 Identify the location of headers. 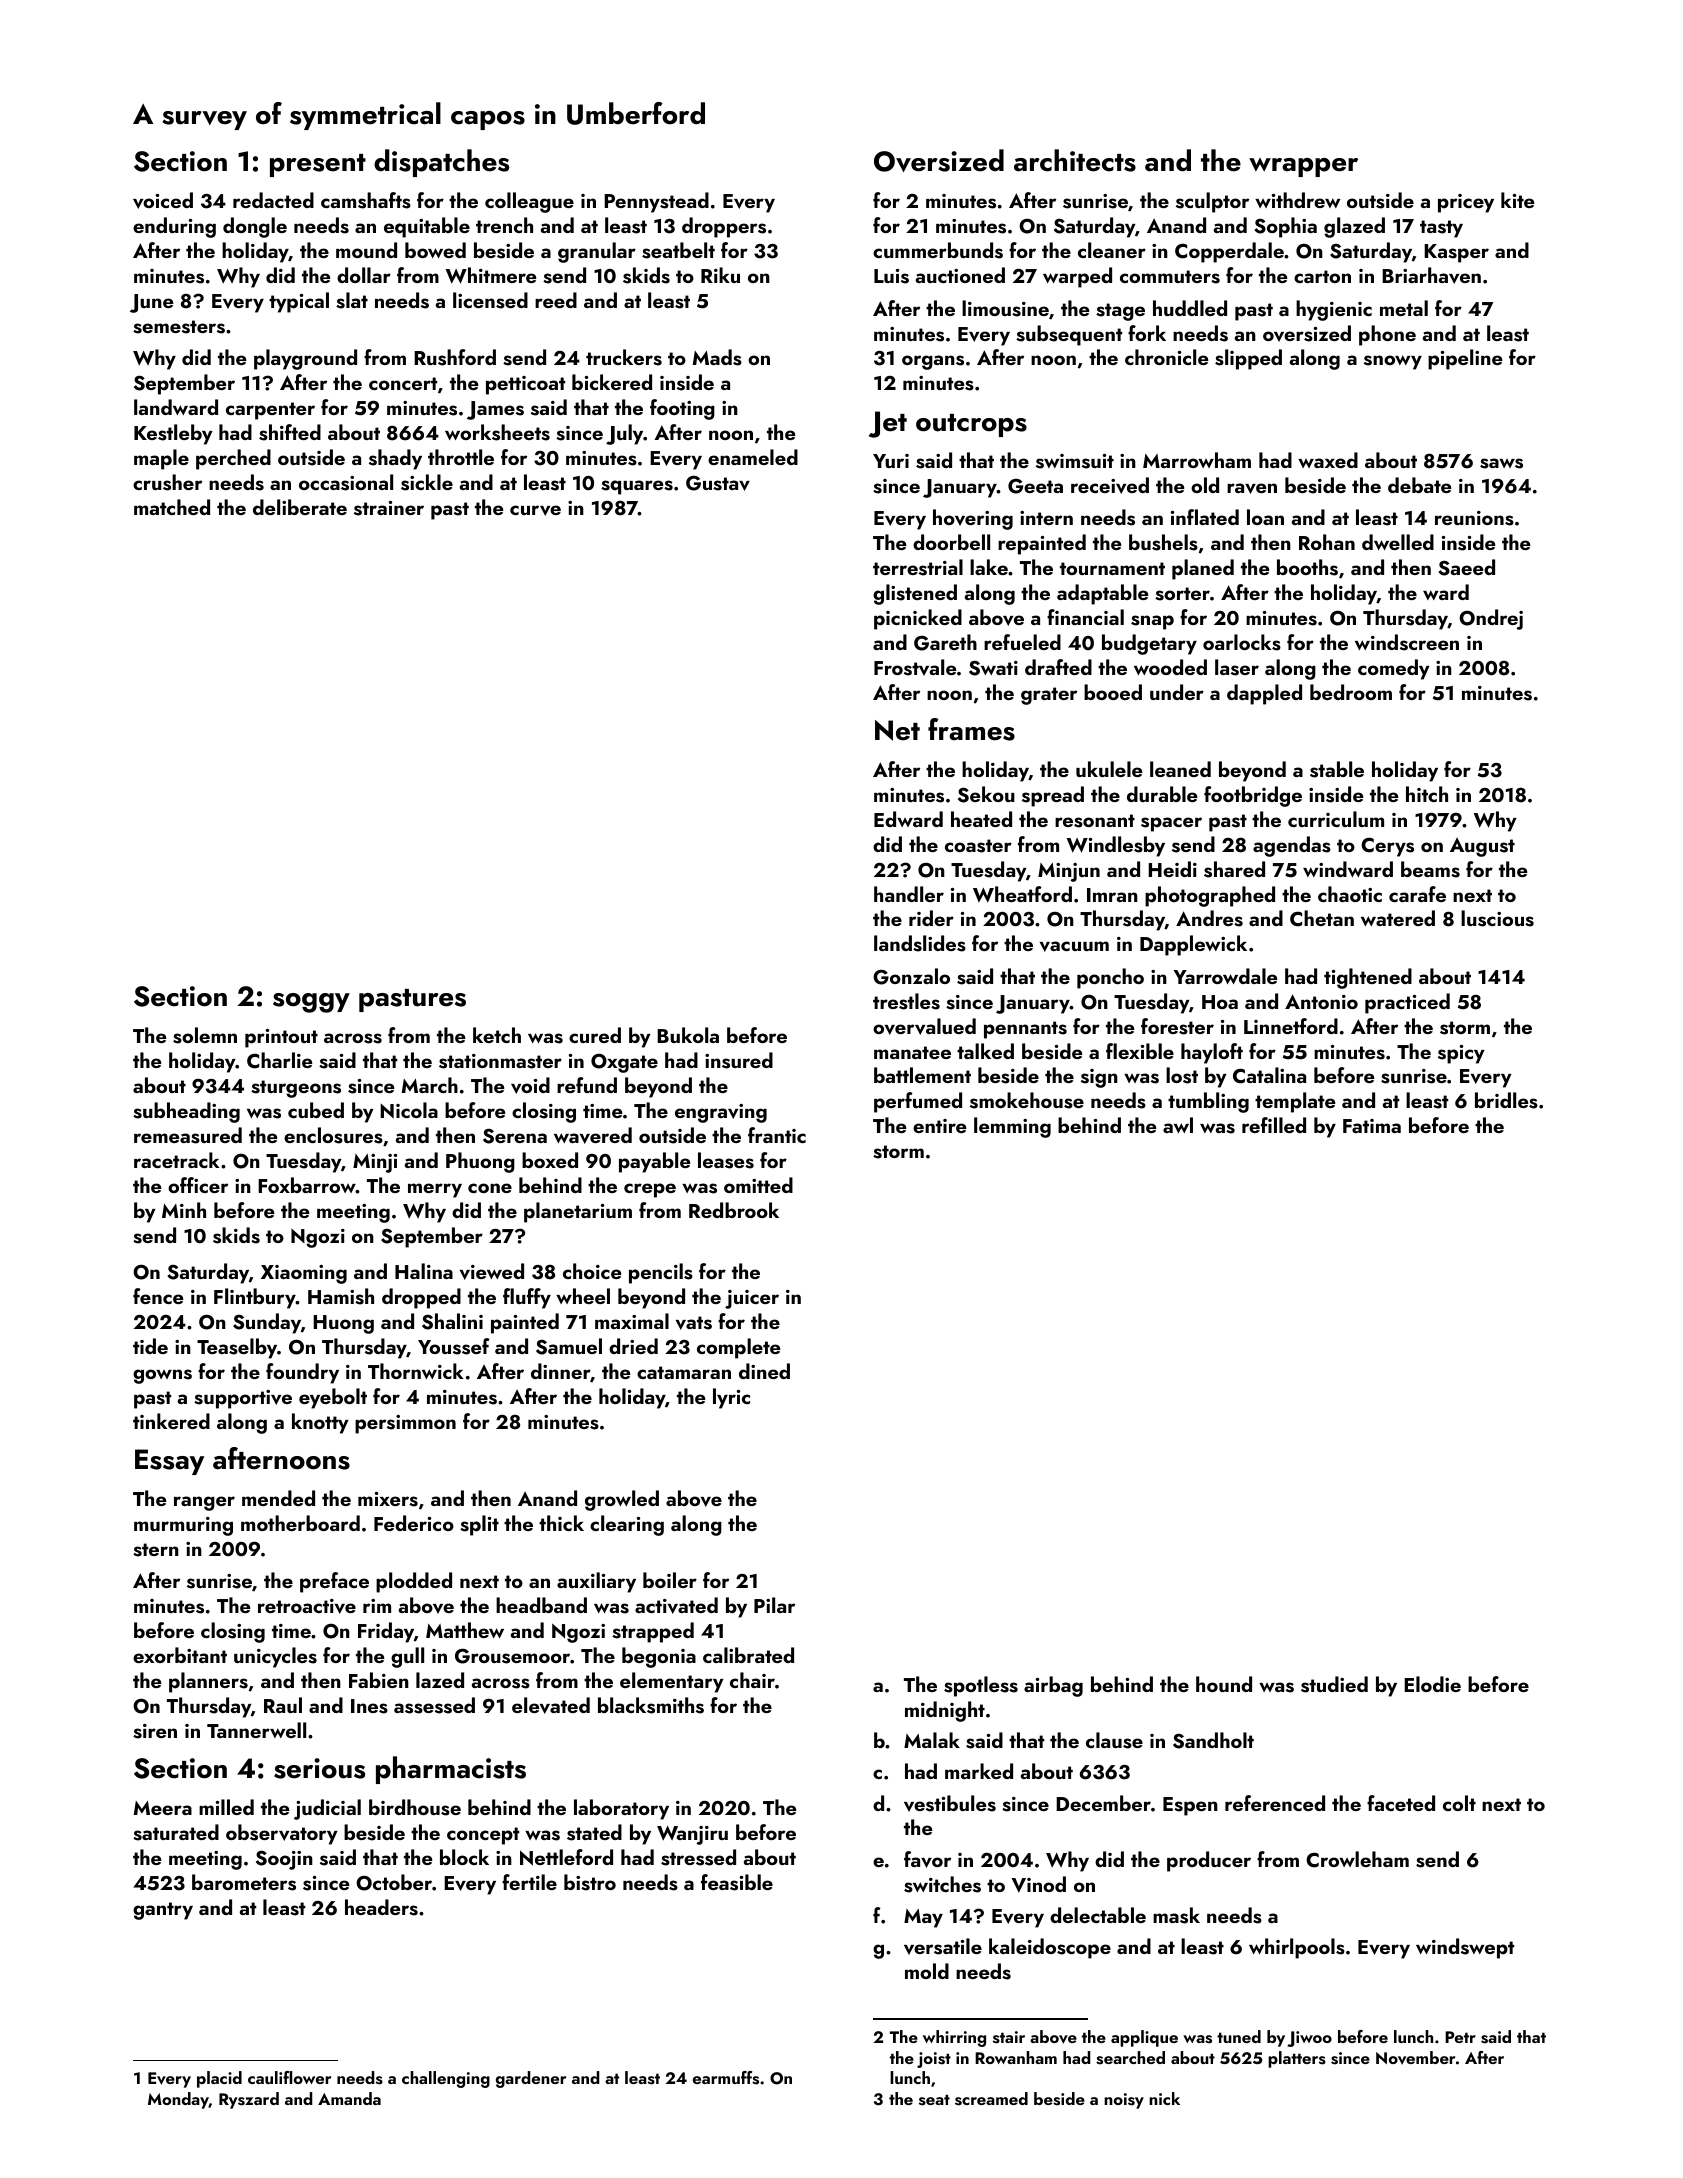
(381, 1907).
